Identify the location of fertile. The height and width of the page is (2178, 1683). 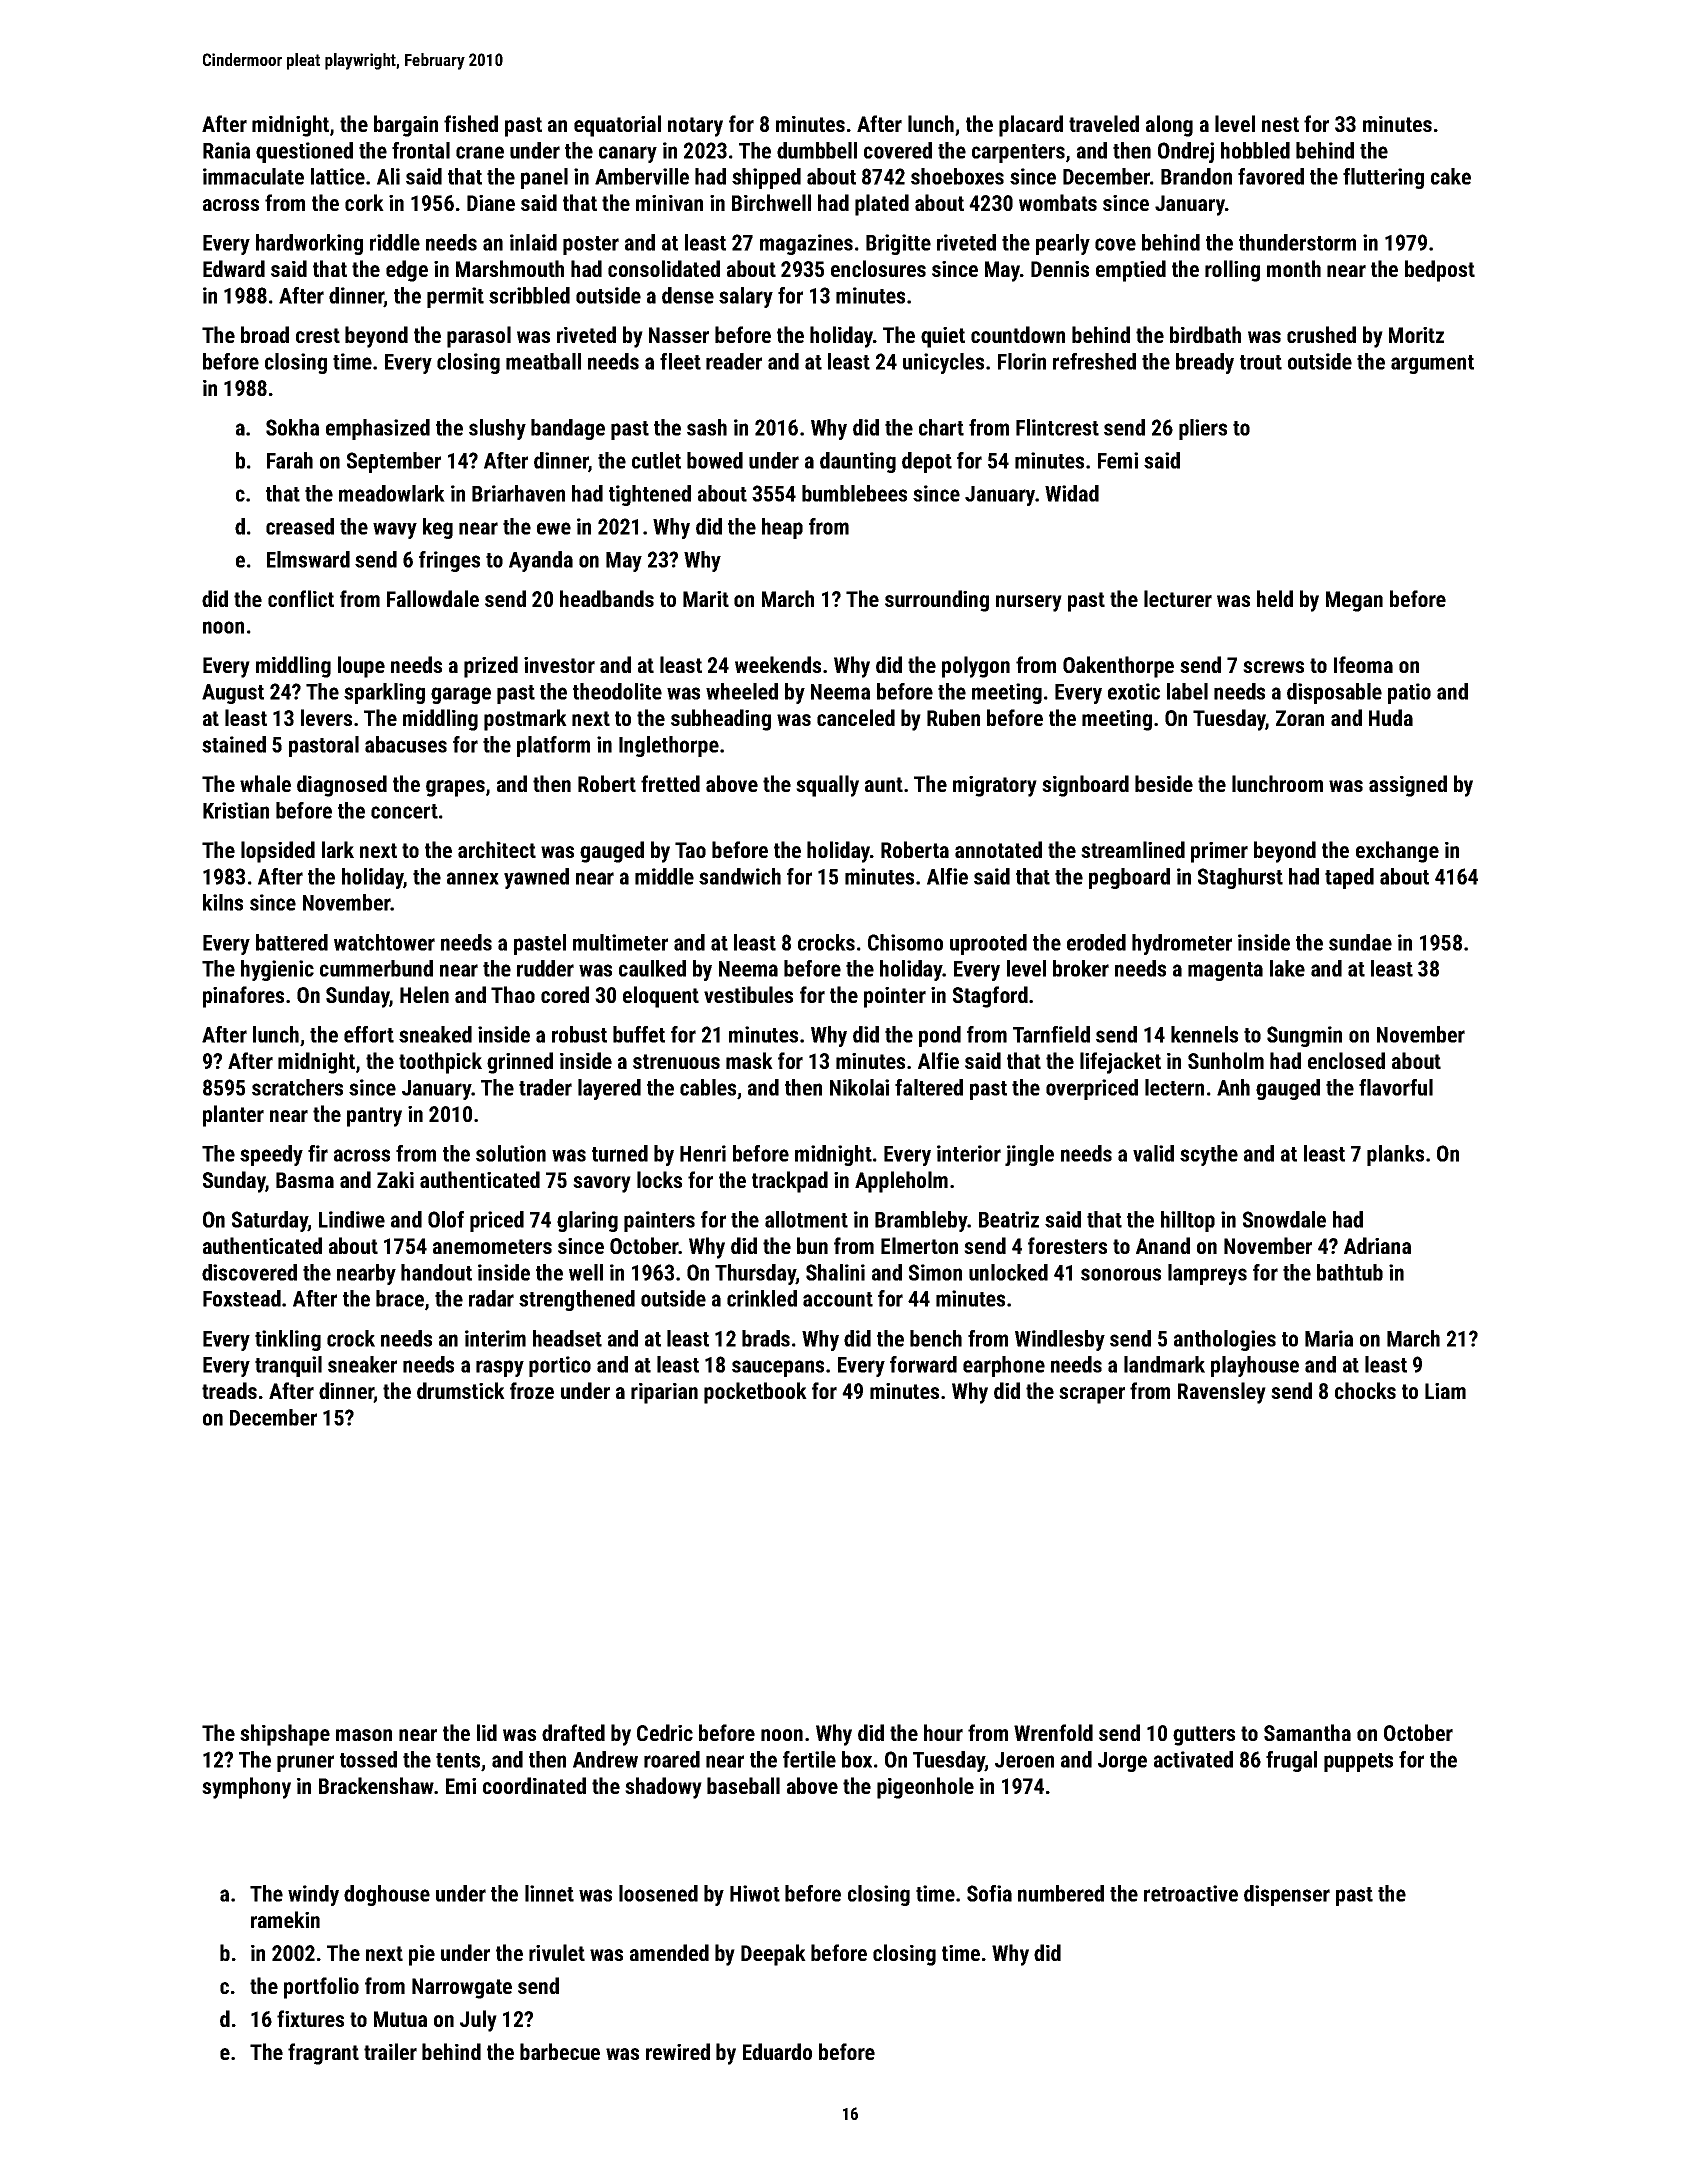
(809, 1759).
